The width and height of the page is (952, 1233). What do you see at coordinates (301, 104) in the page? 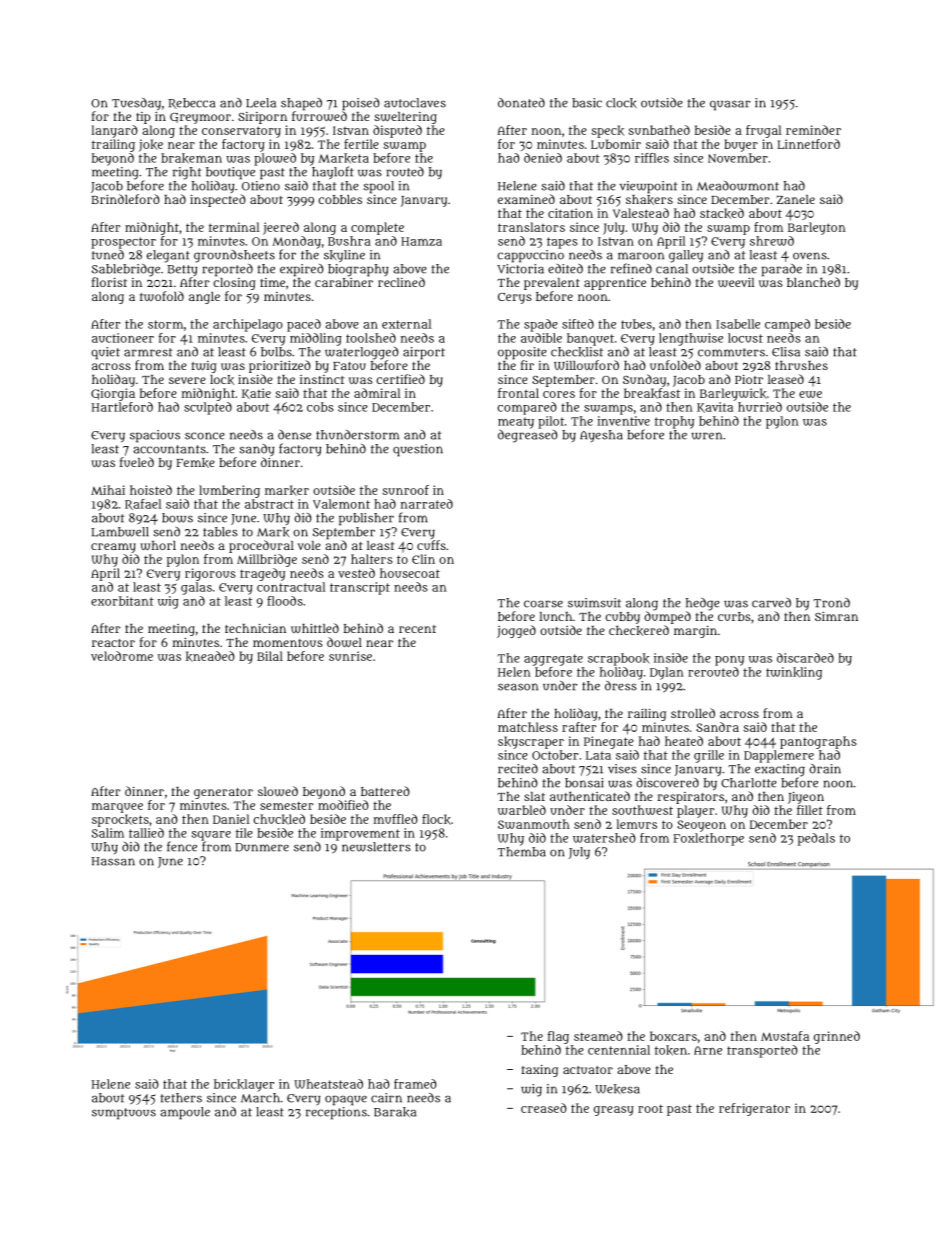
I see `shaped` at bounding box center [301, 104].
